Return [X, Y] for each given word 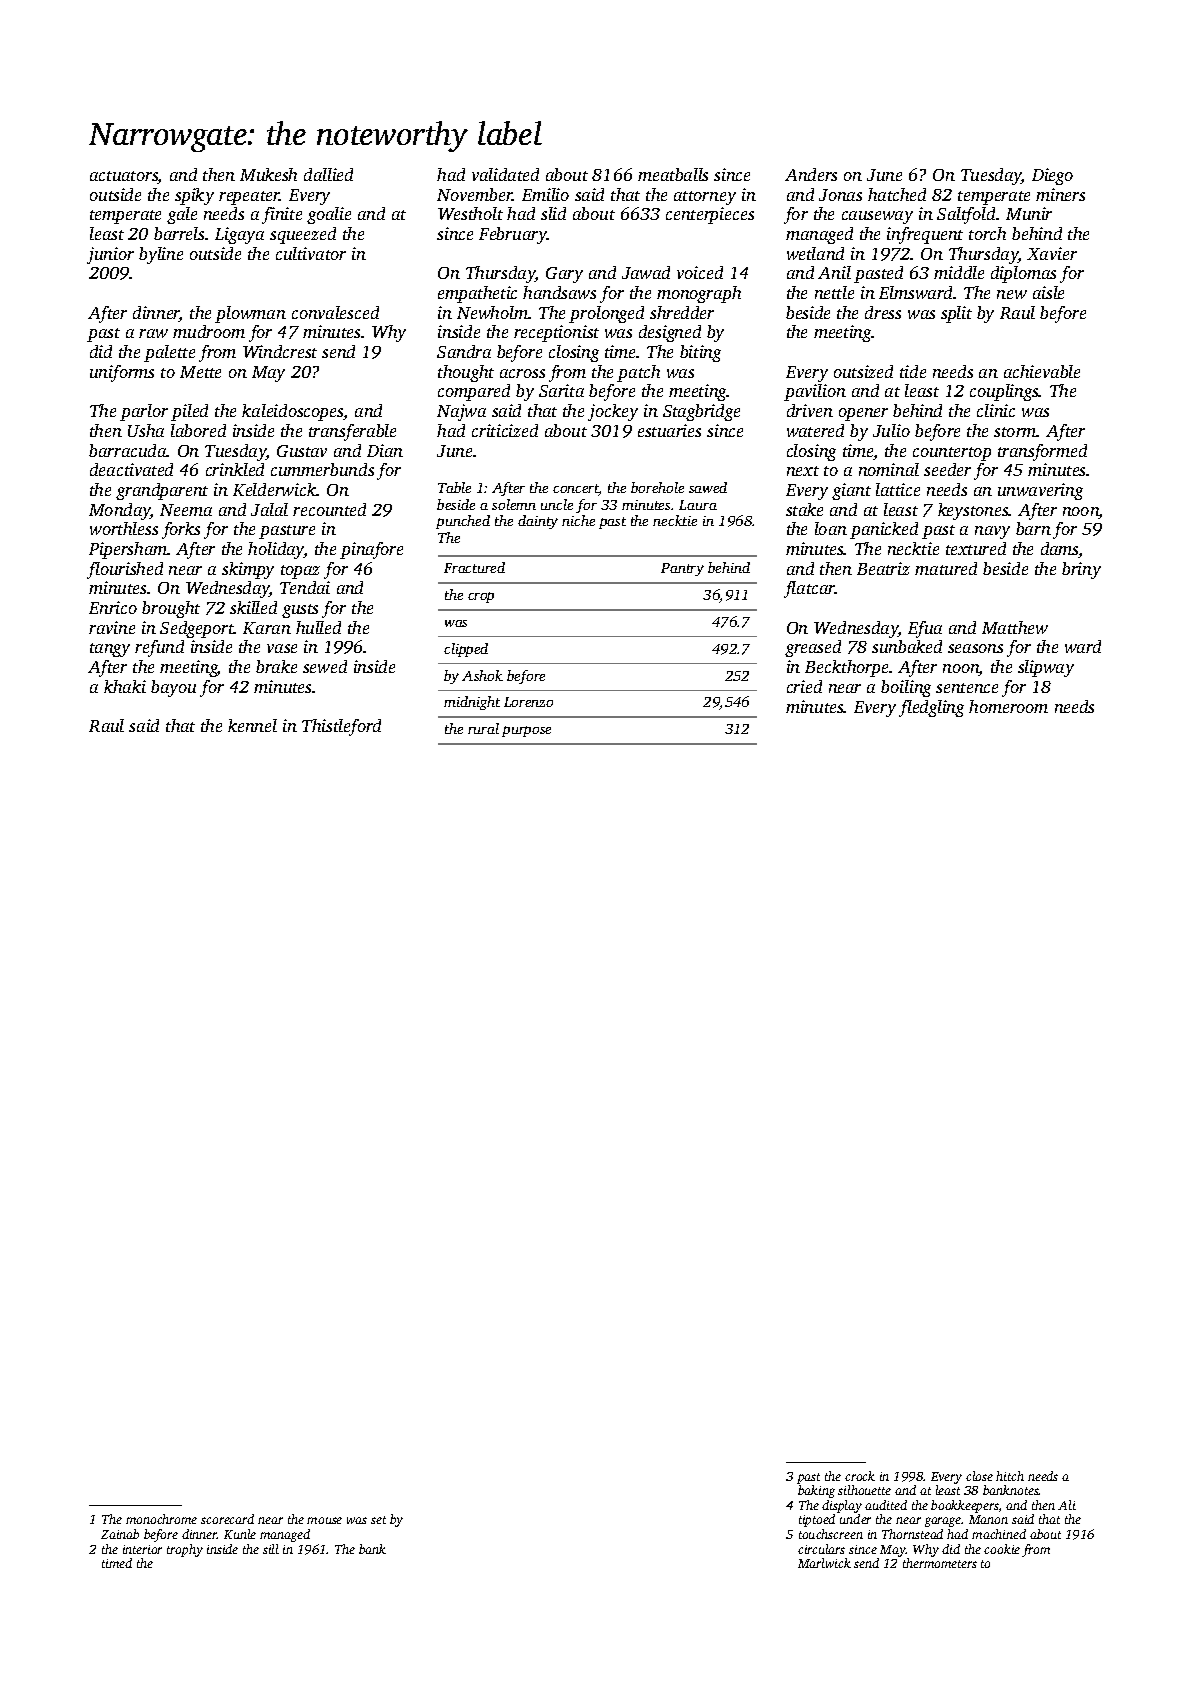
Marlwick [824, 1563]
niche [578, 520]
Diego [1052, 176]
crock [860, 1476]
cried [804, 686]
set [378, 1520]
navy [992, 532]
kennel [252, 725]
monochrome [161, 1519]
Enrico [113, 607]
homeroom [1008, 706]
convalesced [335, 312]
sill [271, 1549]
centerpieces [710, 215]
